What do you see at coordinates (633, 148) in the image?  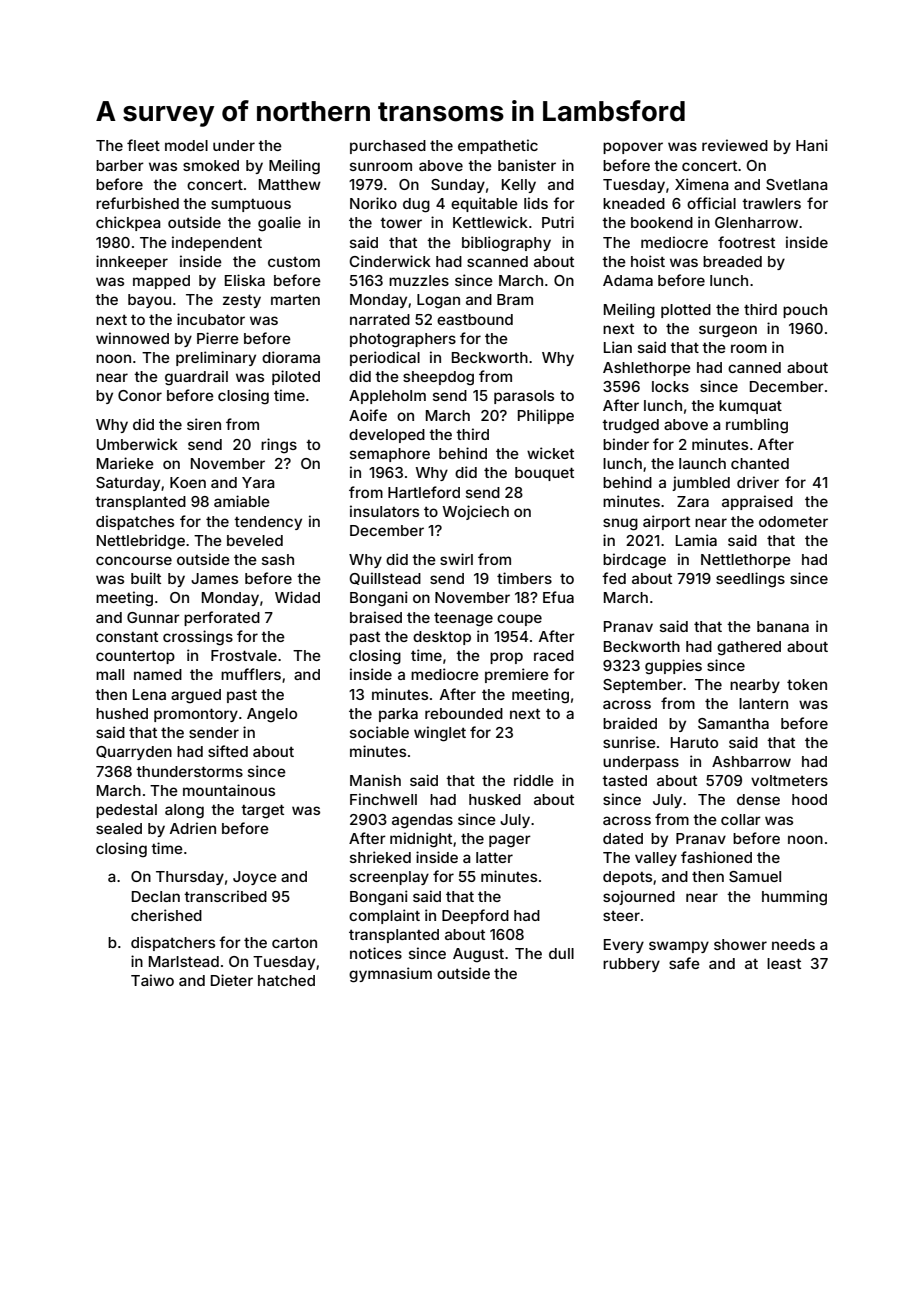 I see `popover` at bounding box center [633, 148].
